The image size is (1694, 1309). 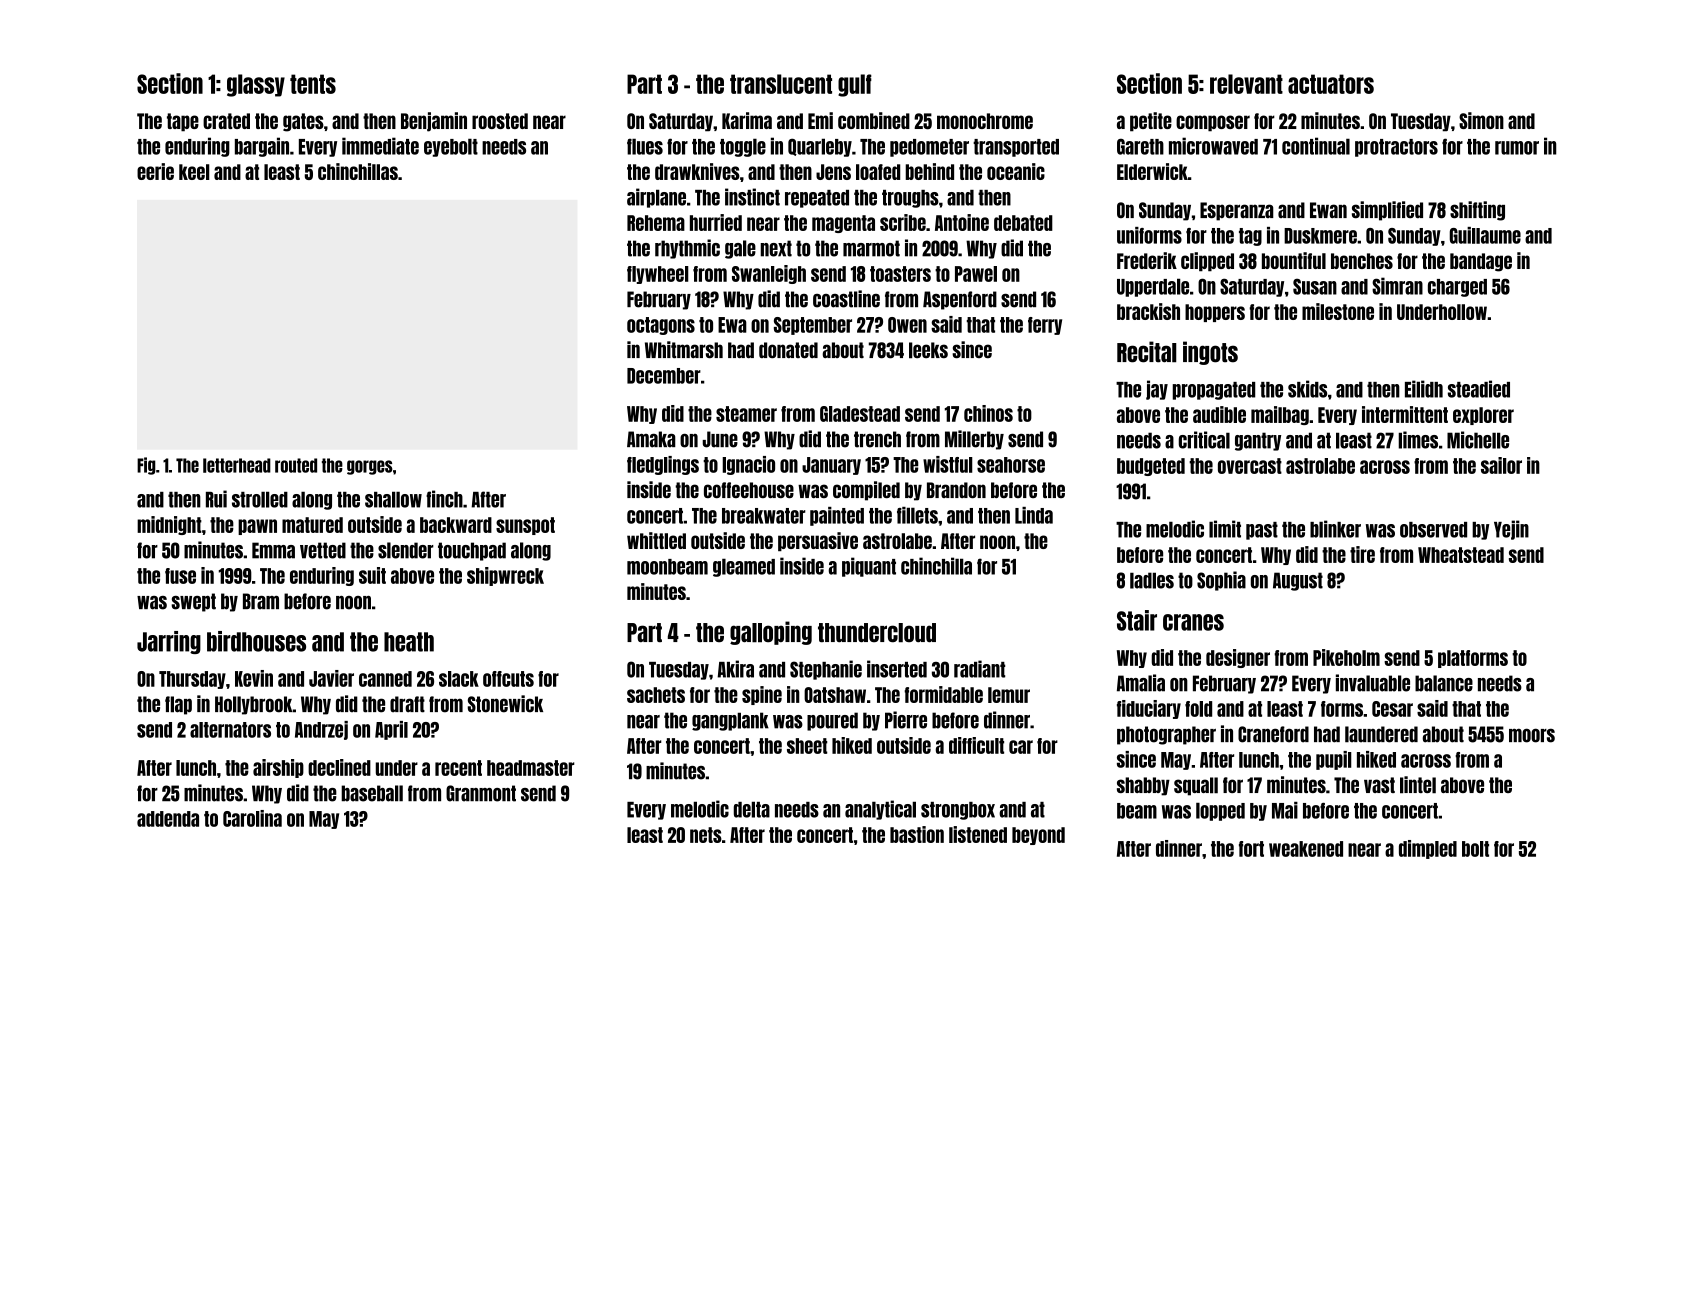 What do you see at coordinates (1338, 311) in the screenshot?
I see `milestone` at bounding box center [1338, 311].
